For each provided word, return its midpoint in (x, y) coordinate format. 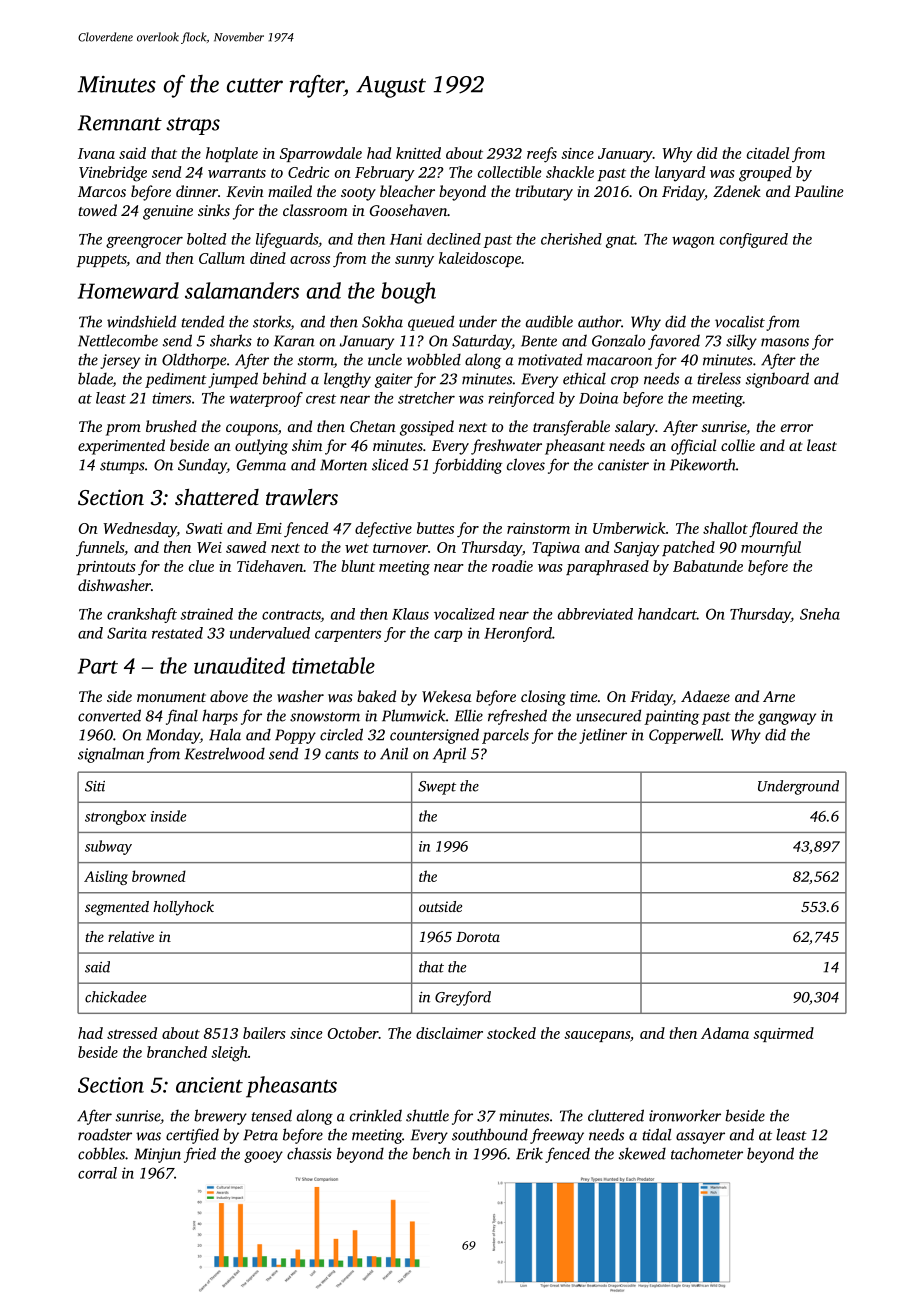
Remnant (120, 123)
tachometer (707, 1153)
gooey (263, 1157)
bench (432, 1153)
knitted (418, 153)
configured (754, 240)
